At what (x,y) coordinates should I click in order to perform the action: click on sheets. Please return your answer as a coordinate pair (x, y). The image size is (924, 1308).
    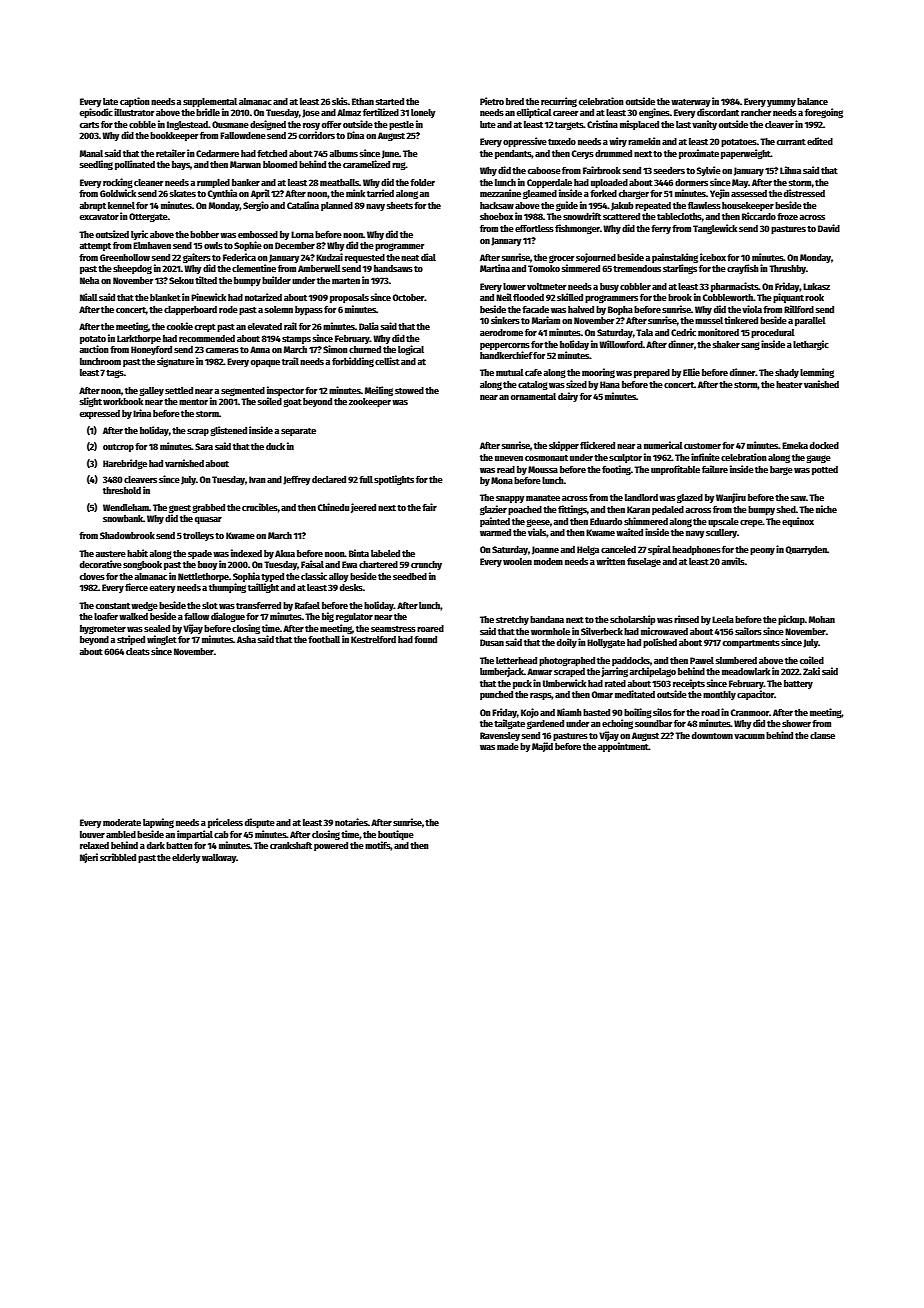
    Looking at the image, I should click on (400, 205).
